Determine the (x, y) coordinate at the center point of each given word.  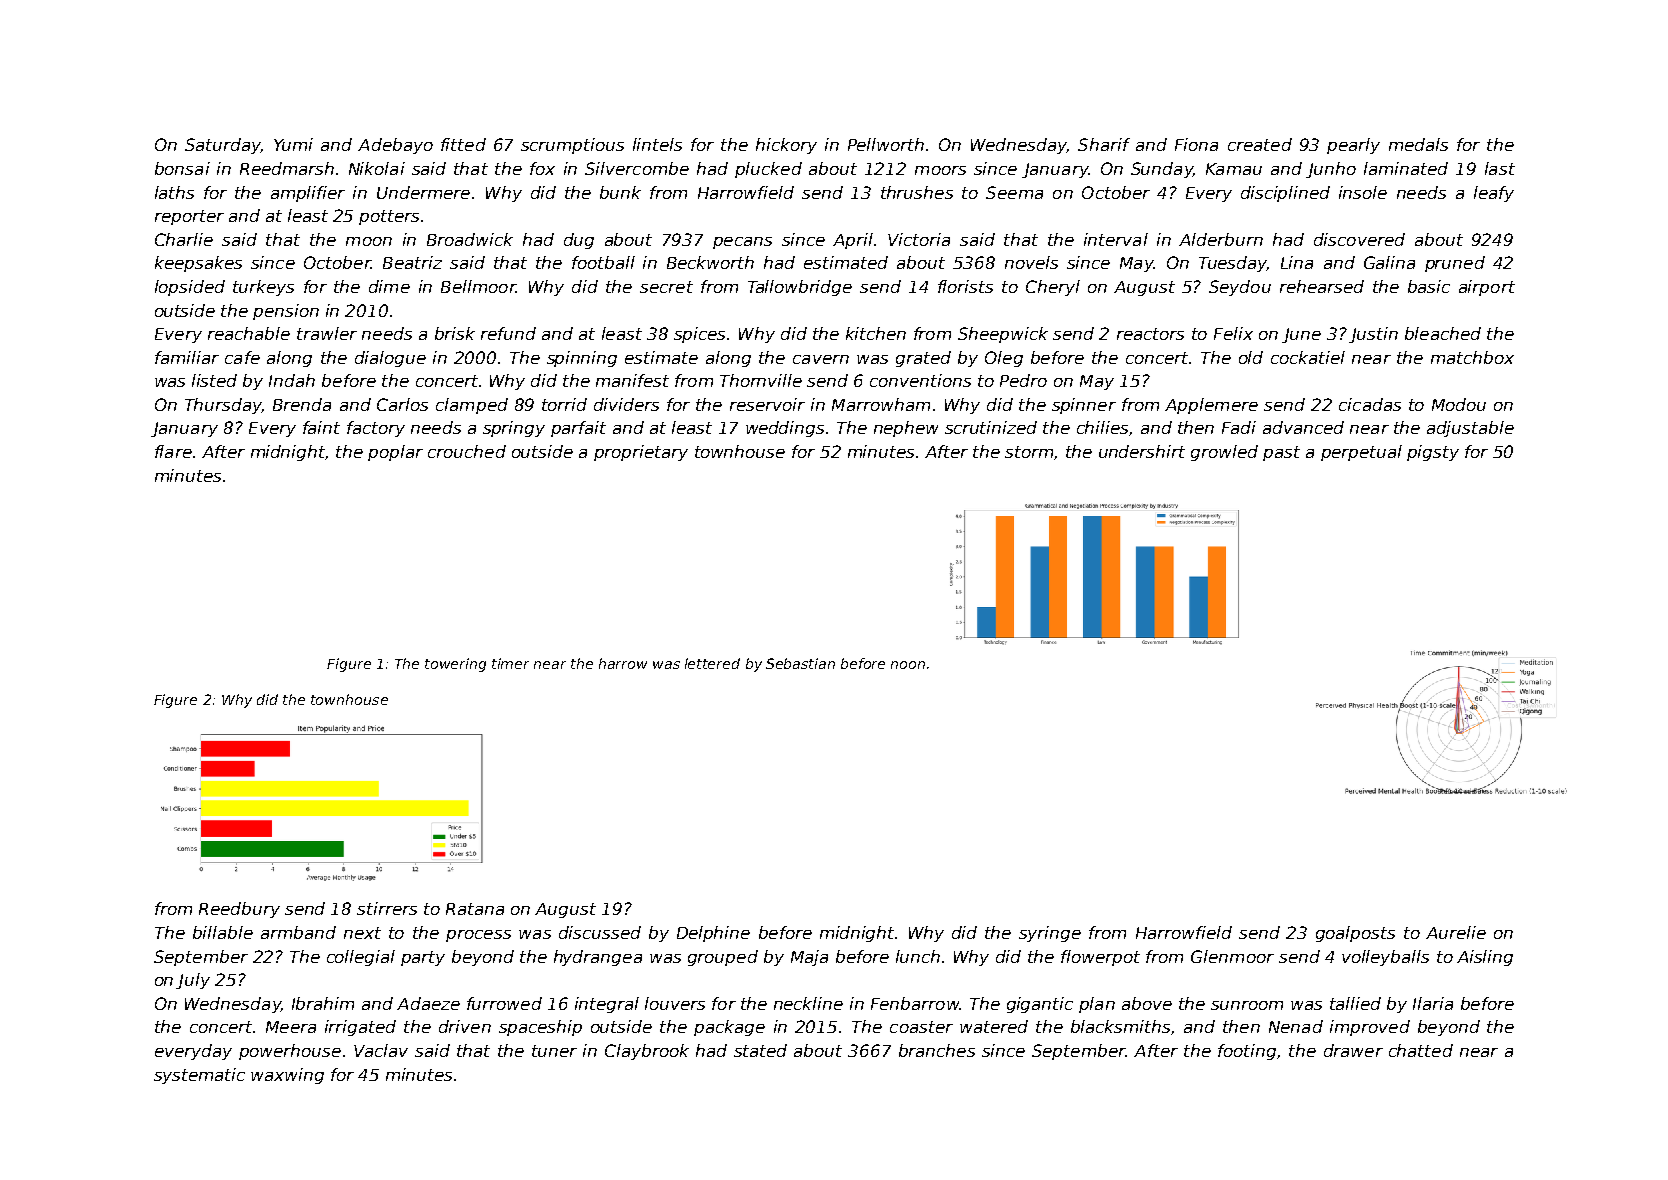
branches (937, 1050)
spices (699, 335)
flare (173, 451)
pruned (1455, 264)
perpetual (1361, 453)
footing (1247, 1052)
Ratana (475, 909)
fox (542, 168)
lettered (712, 663)
